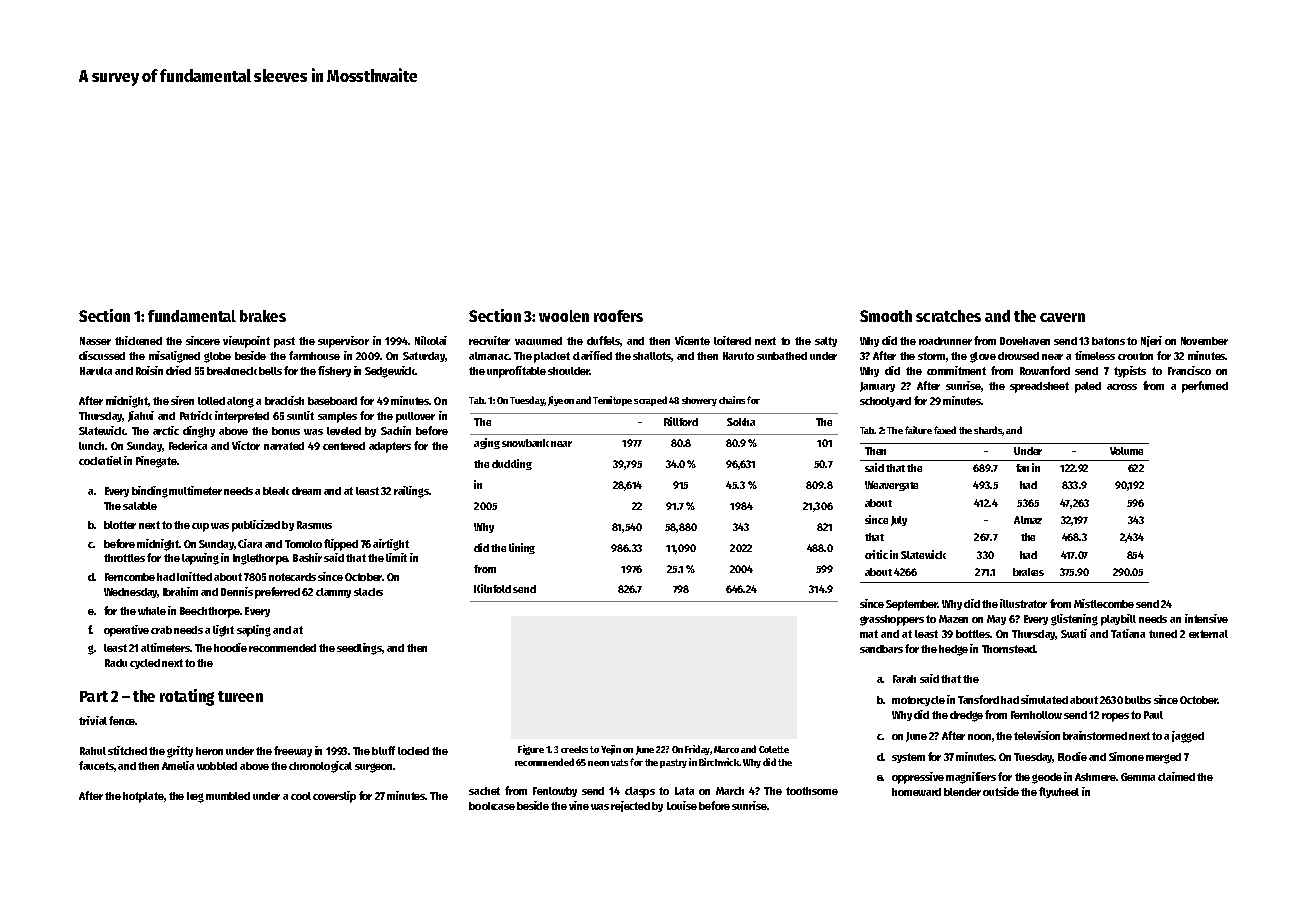  What do you see at coordinates (359, 649) in the image?
I see `seedlings` at bounding box center [359, 649].
